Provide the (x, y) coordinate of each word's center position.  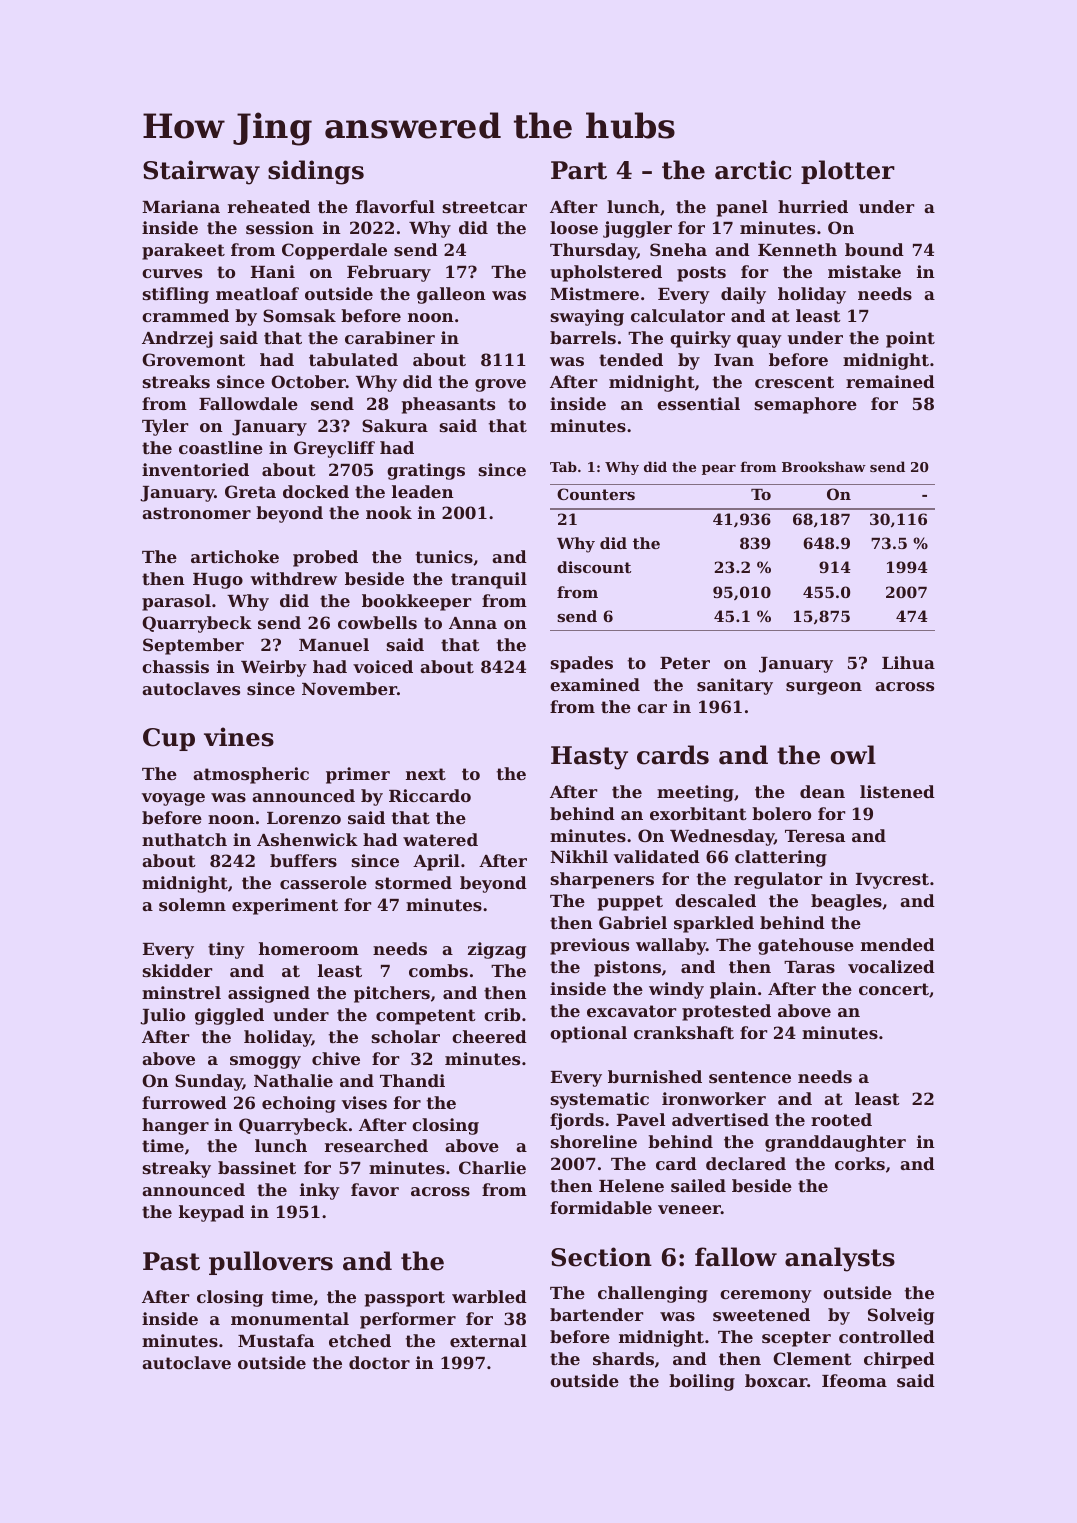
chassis (175, 666)
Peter (685, 663)
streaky (177, 1169)
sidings (316, 172)
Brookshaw (824, 466)
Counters (596, 494)
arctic (753, 170)
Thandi (412, 1080)
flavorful (395, 206)
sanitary (735, 686)
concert (894, 989)
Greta (250, 491)
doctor (379, 1362)
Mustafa (276, 1340)
